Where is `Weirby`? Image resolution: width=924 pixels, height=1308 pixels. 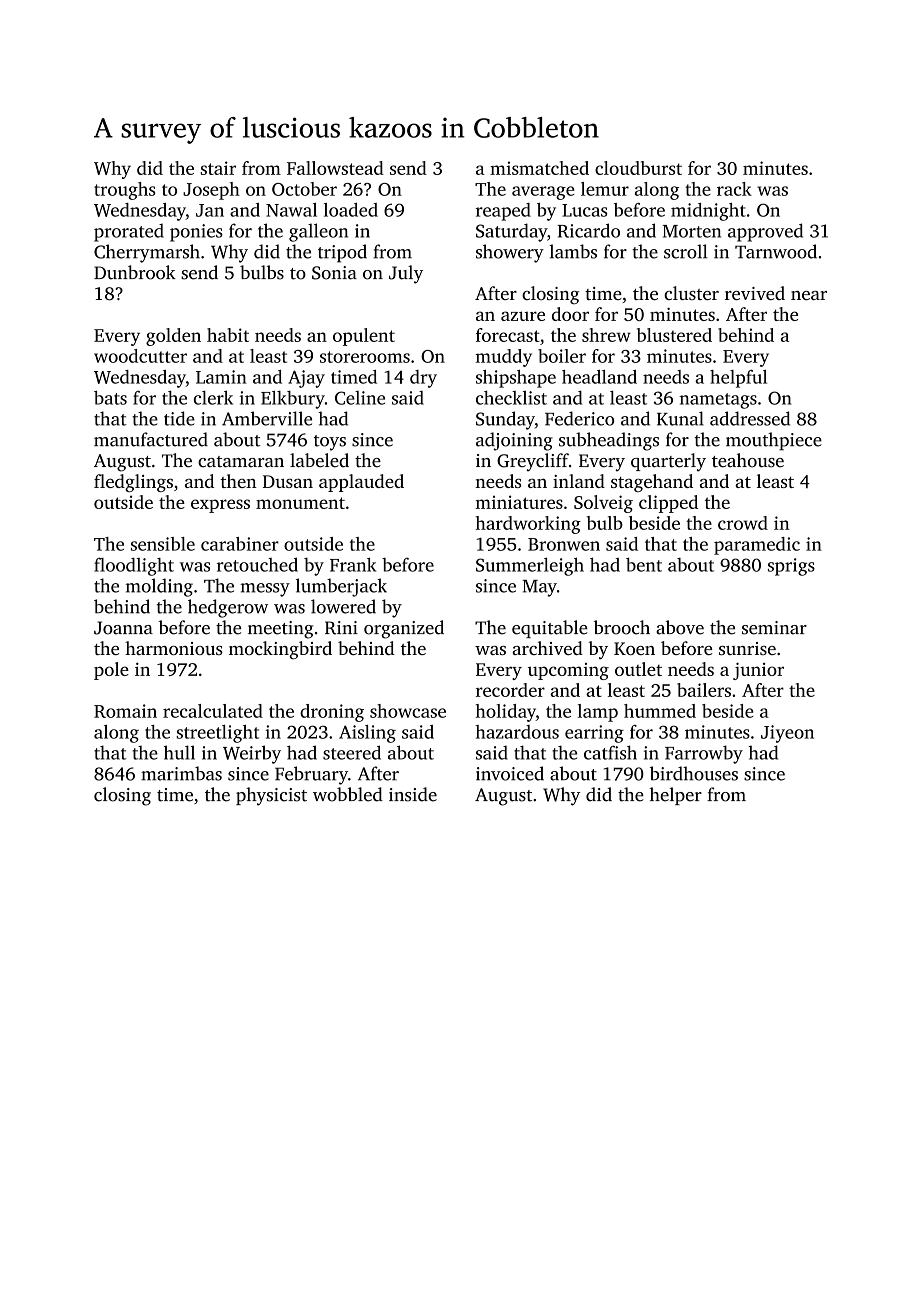 Weirby is located at coordinates (252, 754).
